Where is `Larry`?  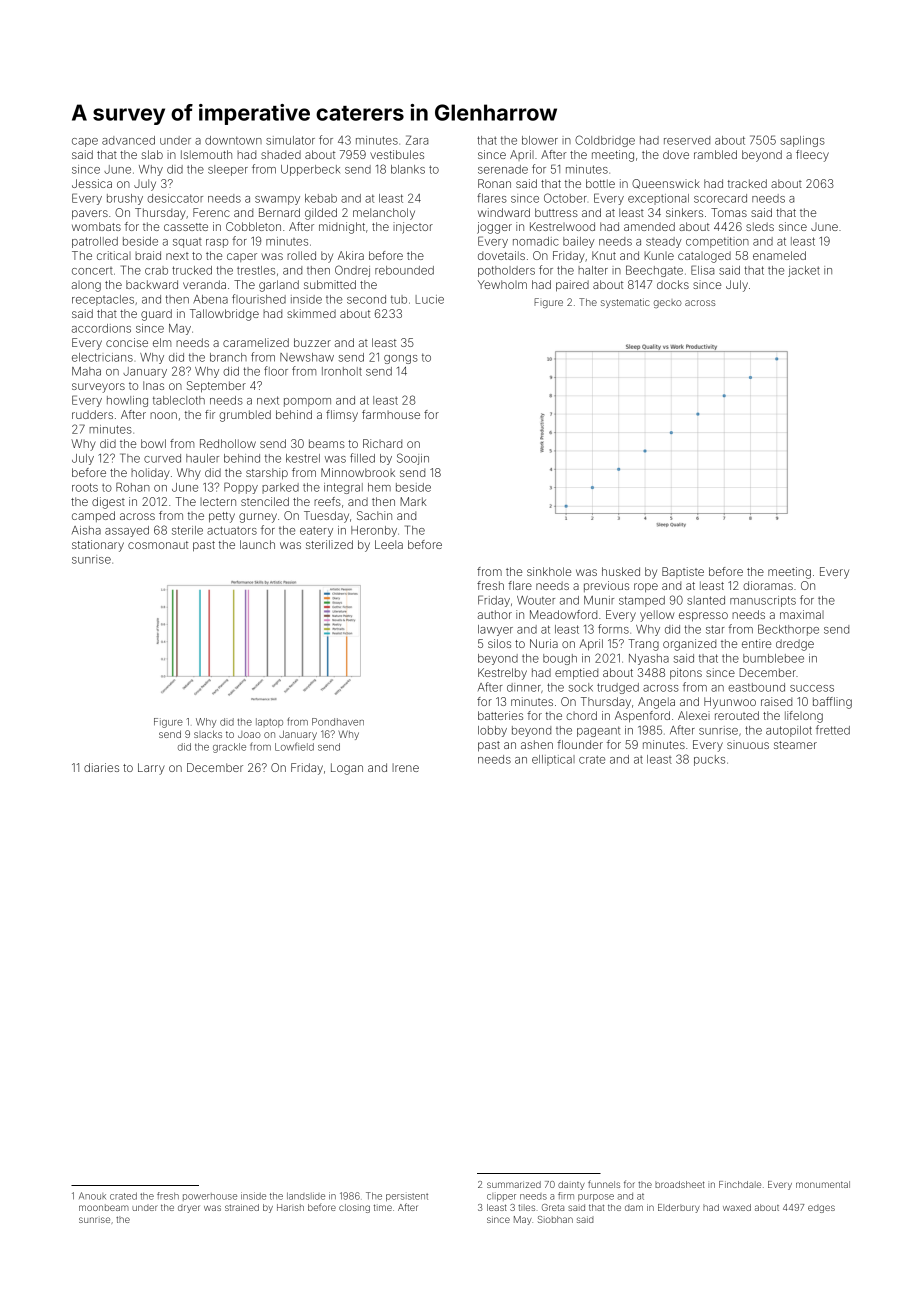
Larry is located at coordinates (151, 769).
